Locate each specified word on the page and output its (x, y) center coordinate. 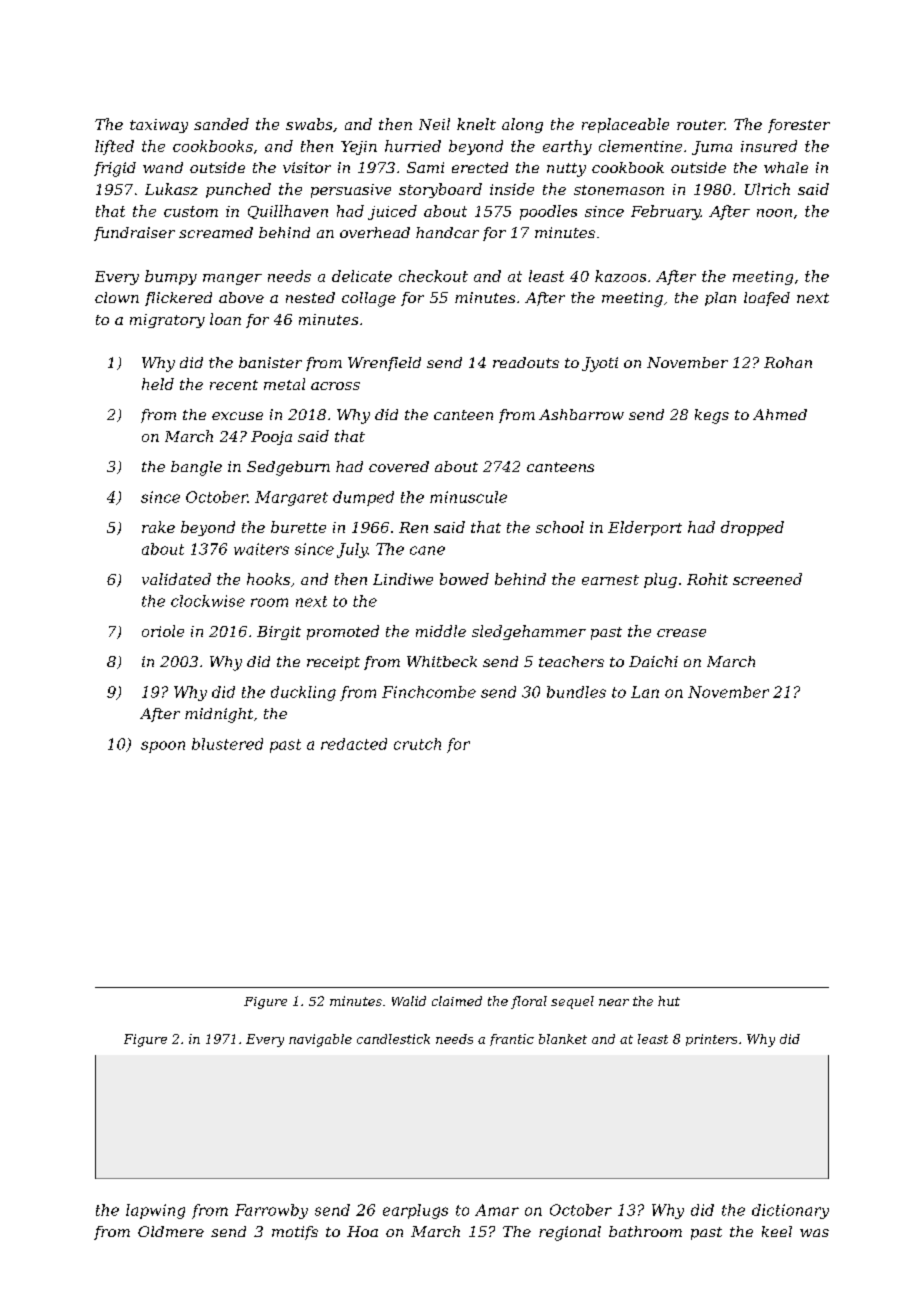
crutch (417, 744)
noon (774, 213)
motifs (295, 1233)
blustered (227, 744)
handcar (447, 232)
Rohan (788, 362)
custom (191, 211)
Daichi (653, 661)
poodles (548, 212)
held (158, 384)
